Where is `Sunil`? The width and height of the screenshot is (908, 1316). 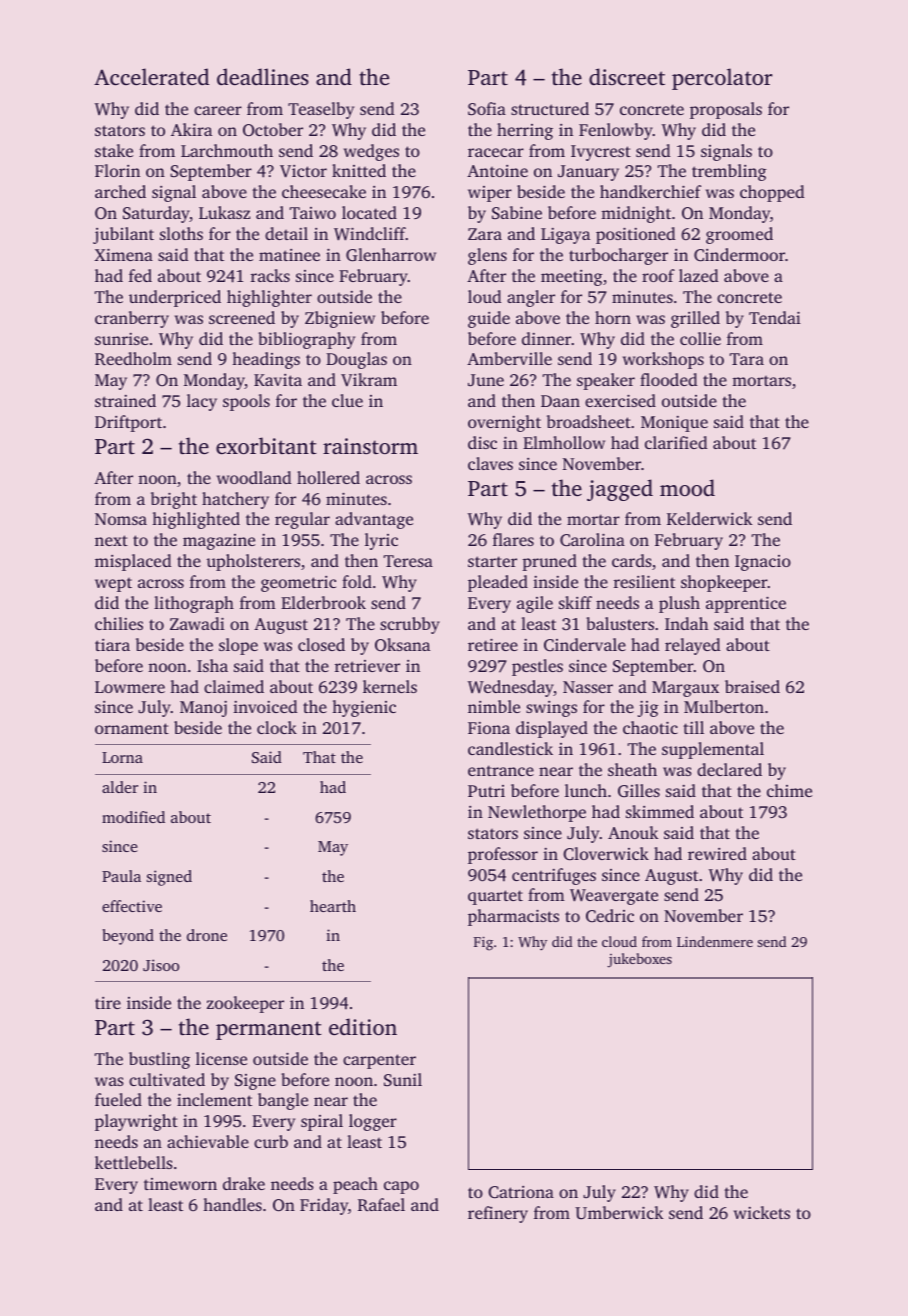 Sunil is located at coordinates (403, 1079).
